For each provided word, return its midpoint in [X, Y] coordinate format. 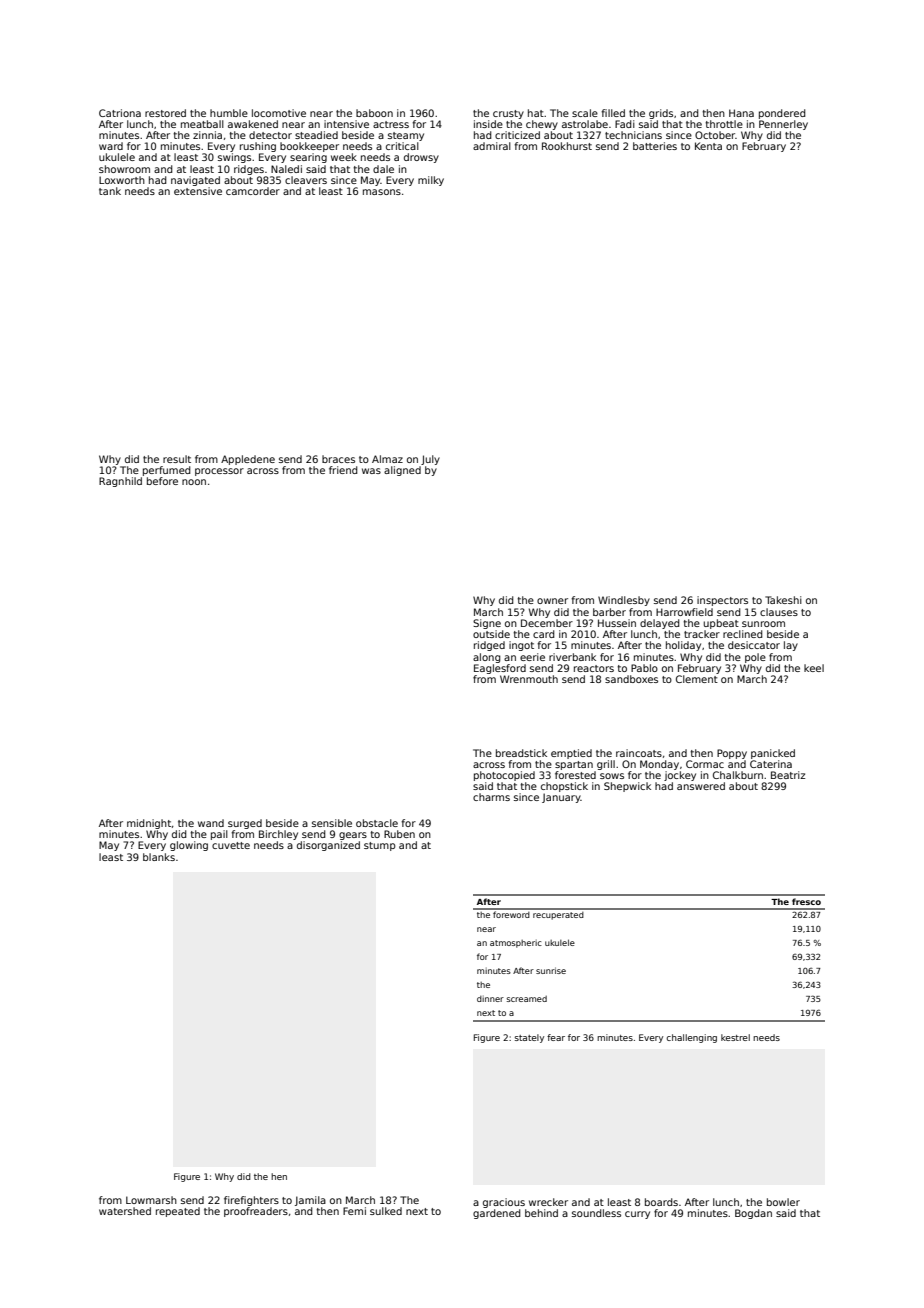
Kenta [708, 146]
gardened [497, 1214]
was [371, 471]
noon [194, 482]
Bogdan [753, 1214]
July [430, 460]
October [715, 135]
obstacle [377, 823]
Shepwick [627, 787]
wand [211, 823]
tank [110, 191]
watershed [125, 1211]
